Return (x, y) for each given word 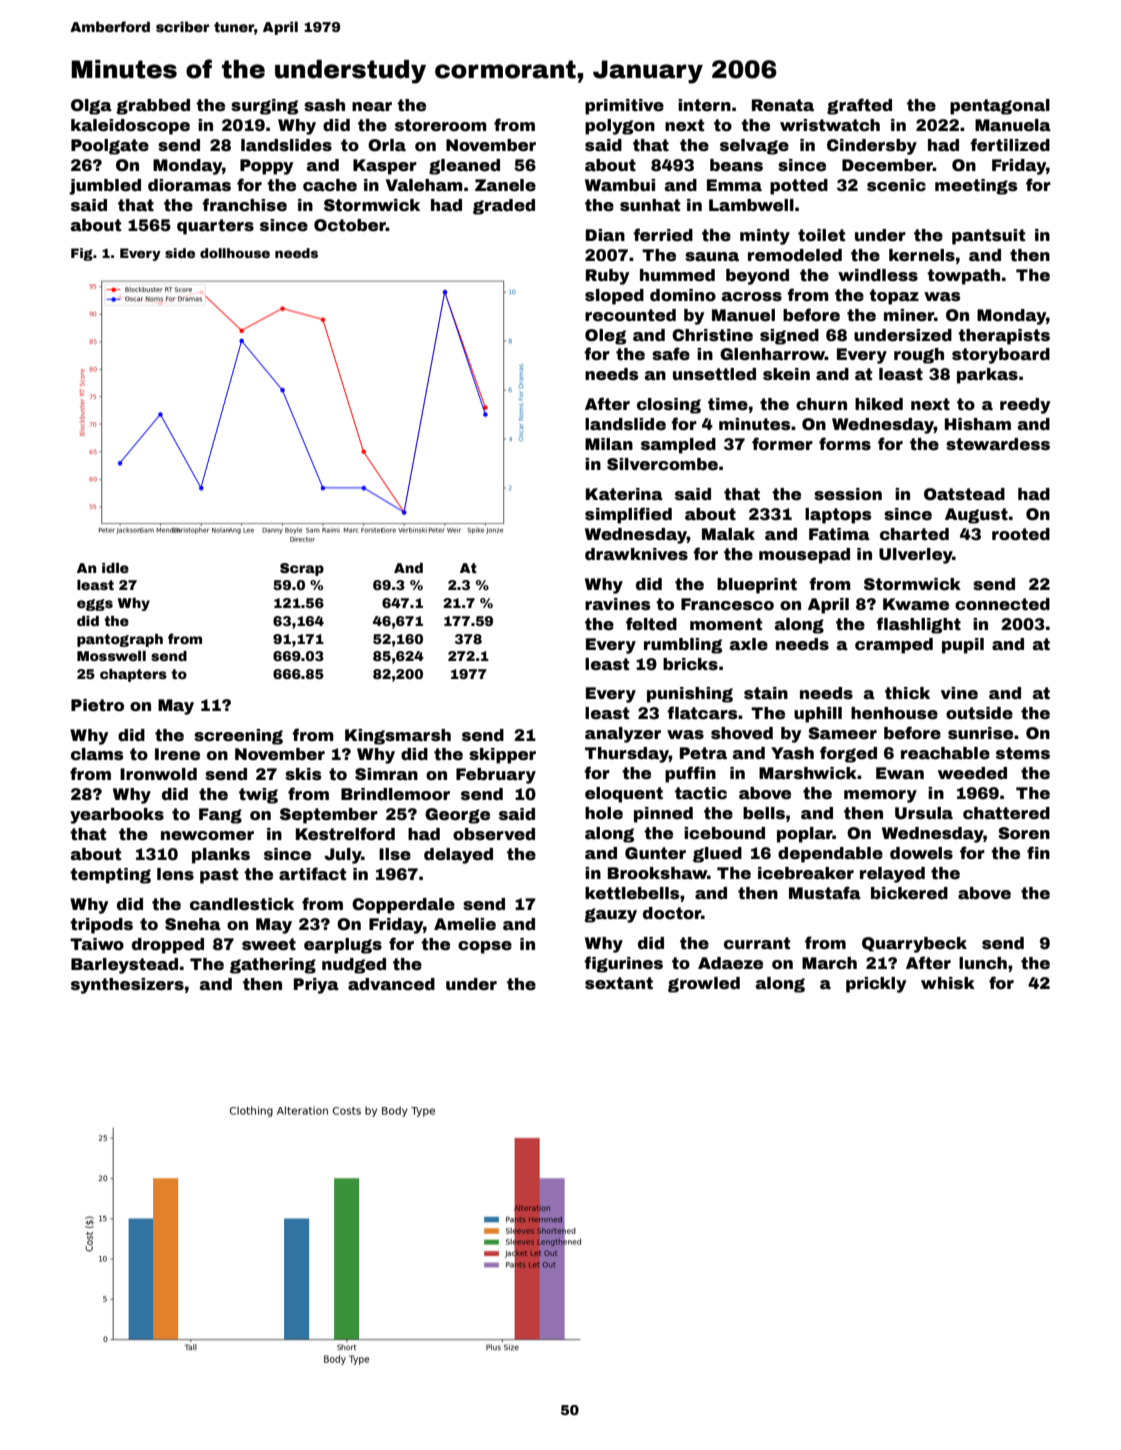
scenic (896, 185)
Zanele (505, 185)
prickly (876, 985)
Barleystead (124, 966)
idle (115, 568)
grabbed (153, 107)
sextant (619, 983)
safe (671, 354)
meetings (976, 187)
